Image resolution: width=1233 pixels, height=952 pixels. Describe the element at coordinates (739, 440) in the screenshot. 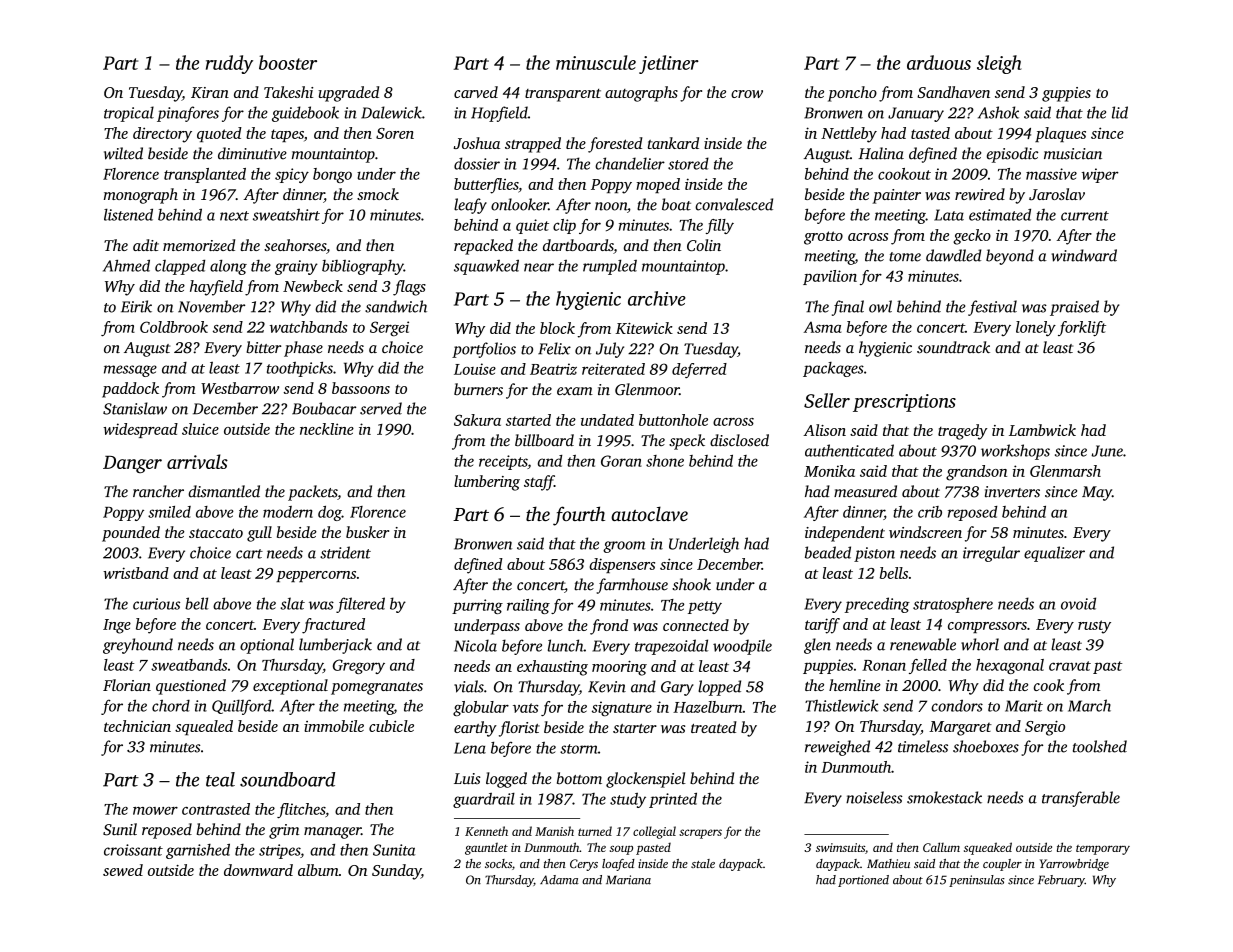

I see `disclosed` at that location.
